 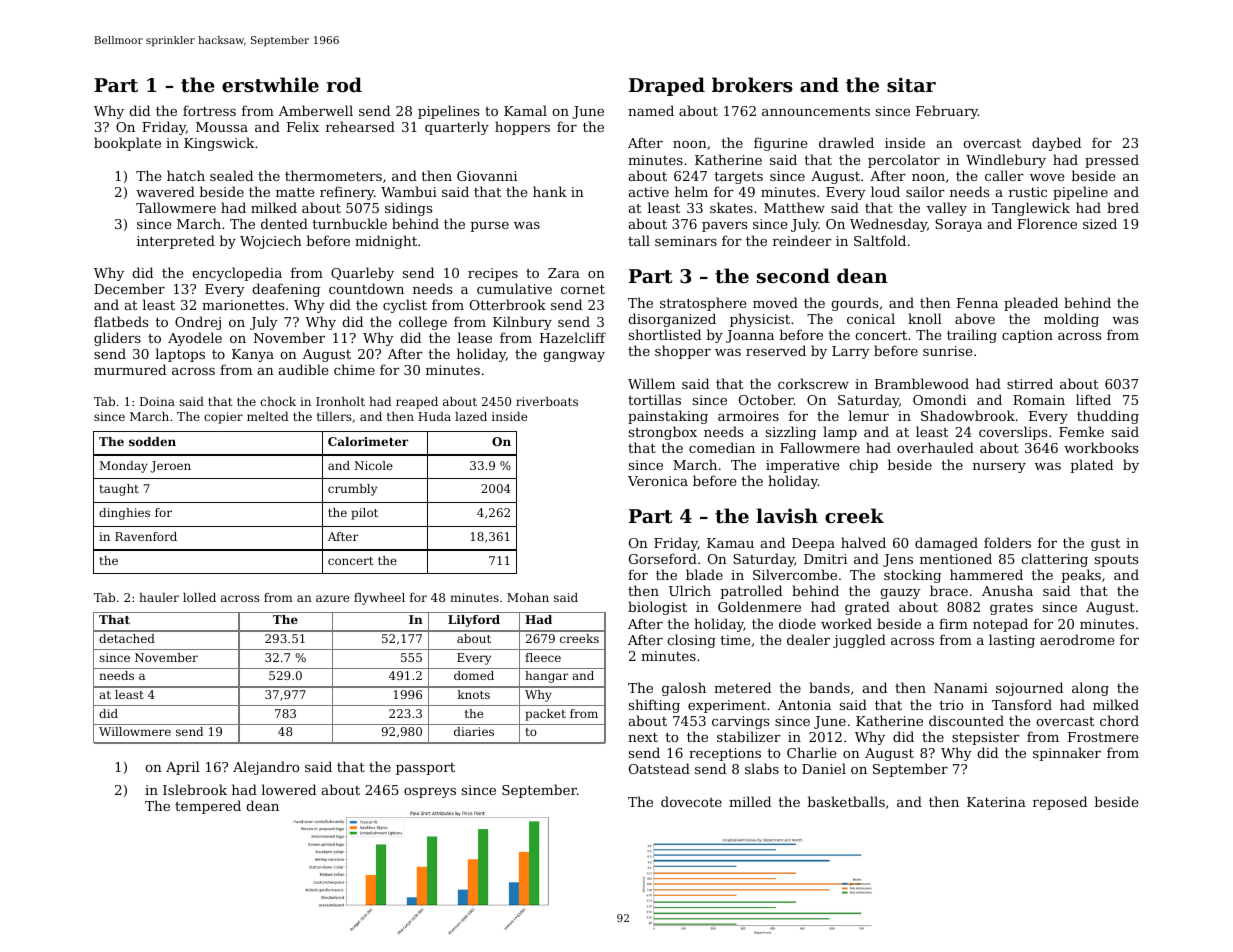 What do you see at coordinates (270, 85) in the page?
I see `erstwhile` at bounding box center [270, 85].
